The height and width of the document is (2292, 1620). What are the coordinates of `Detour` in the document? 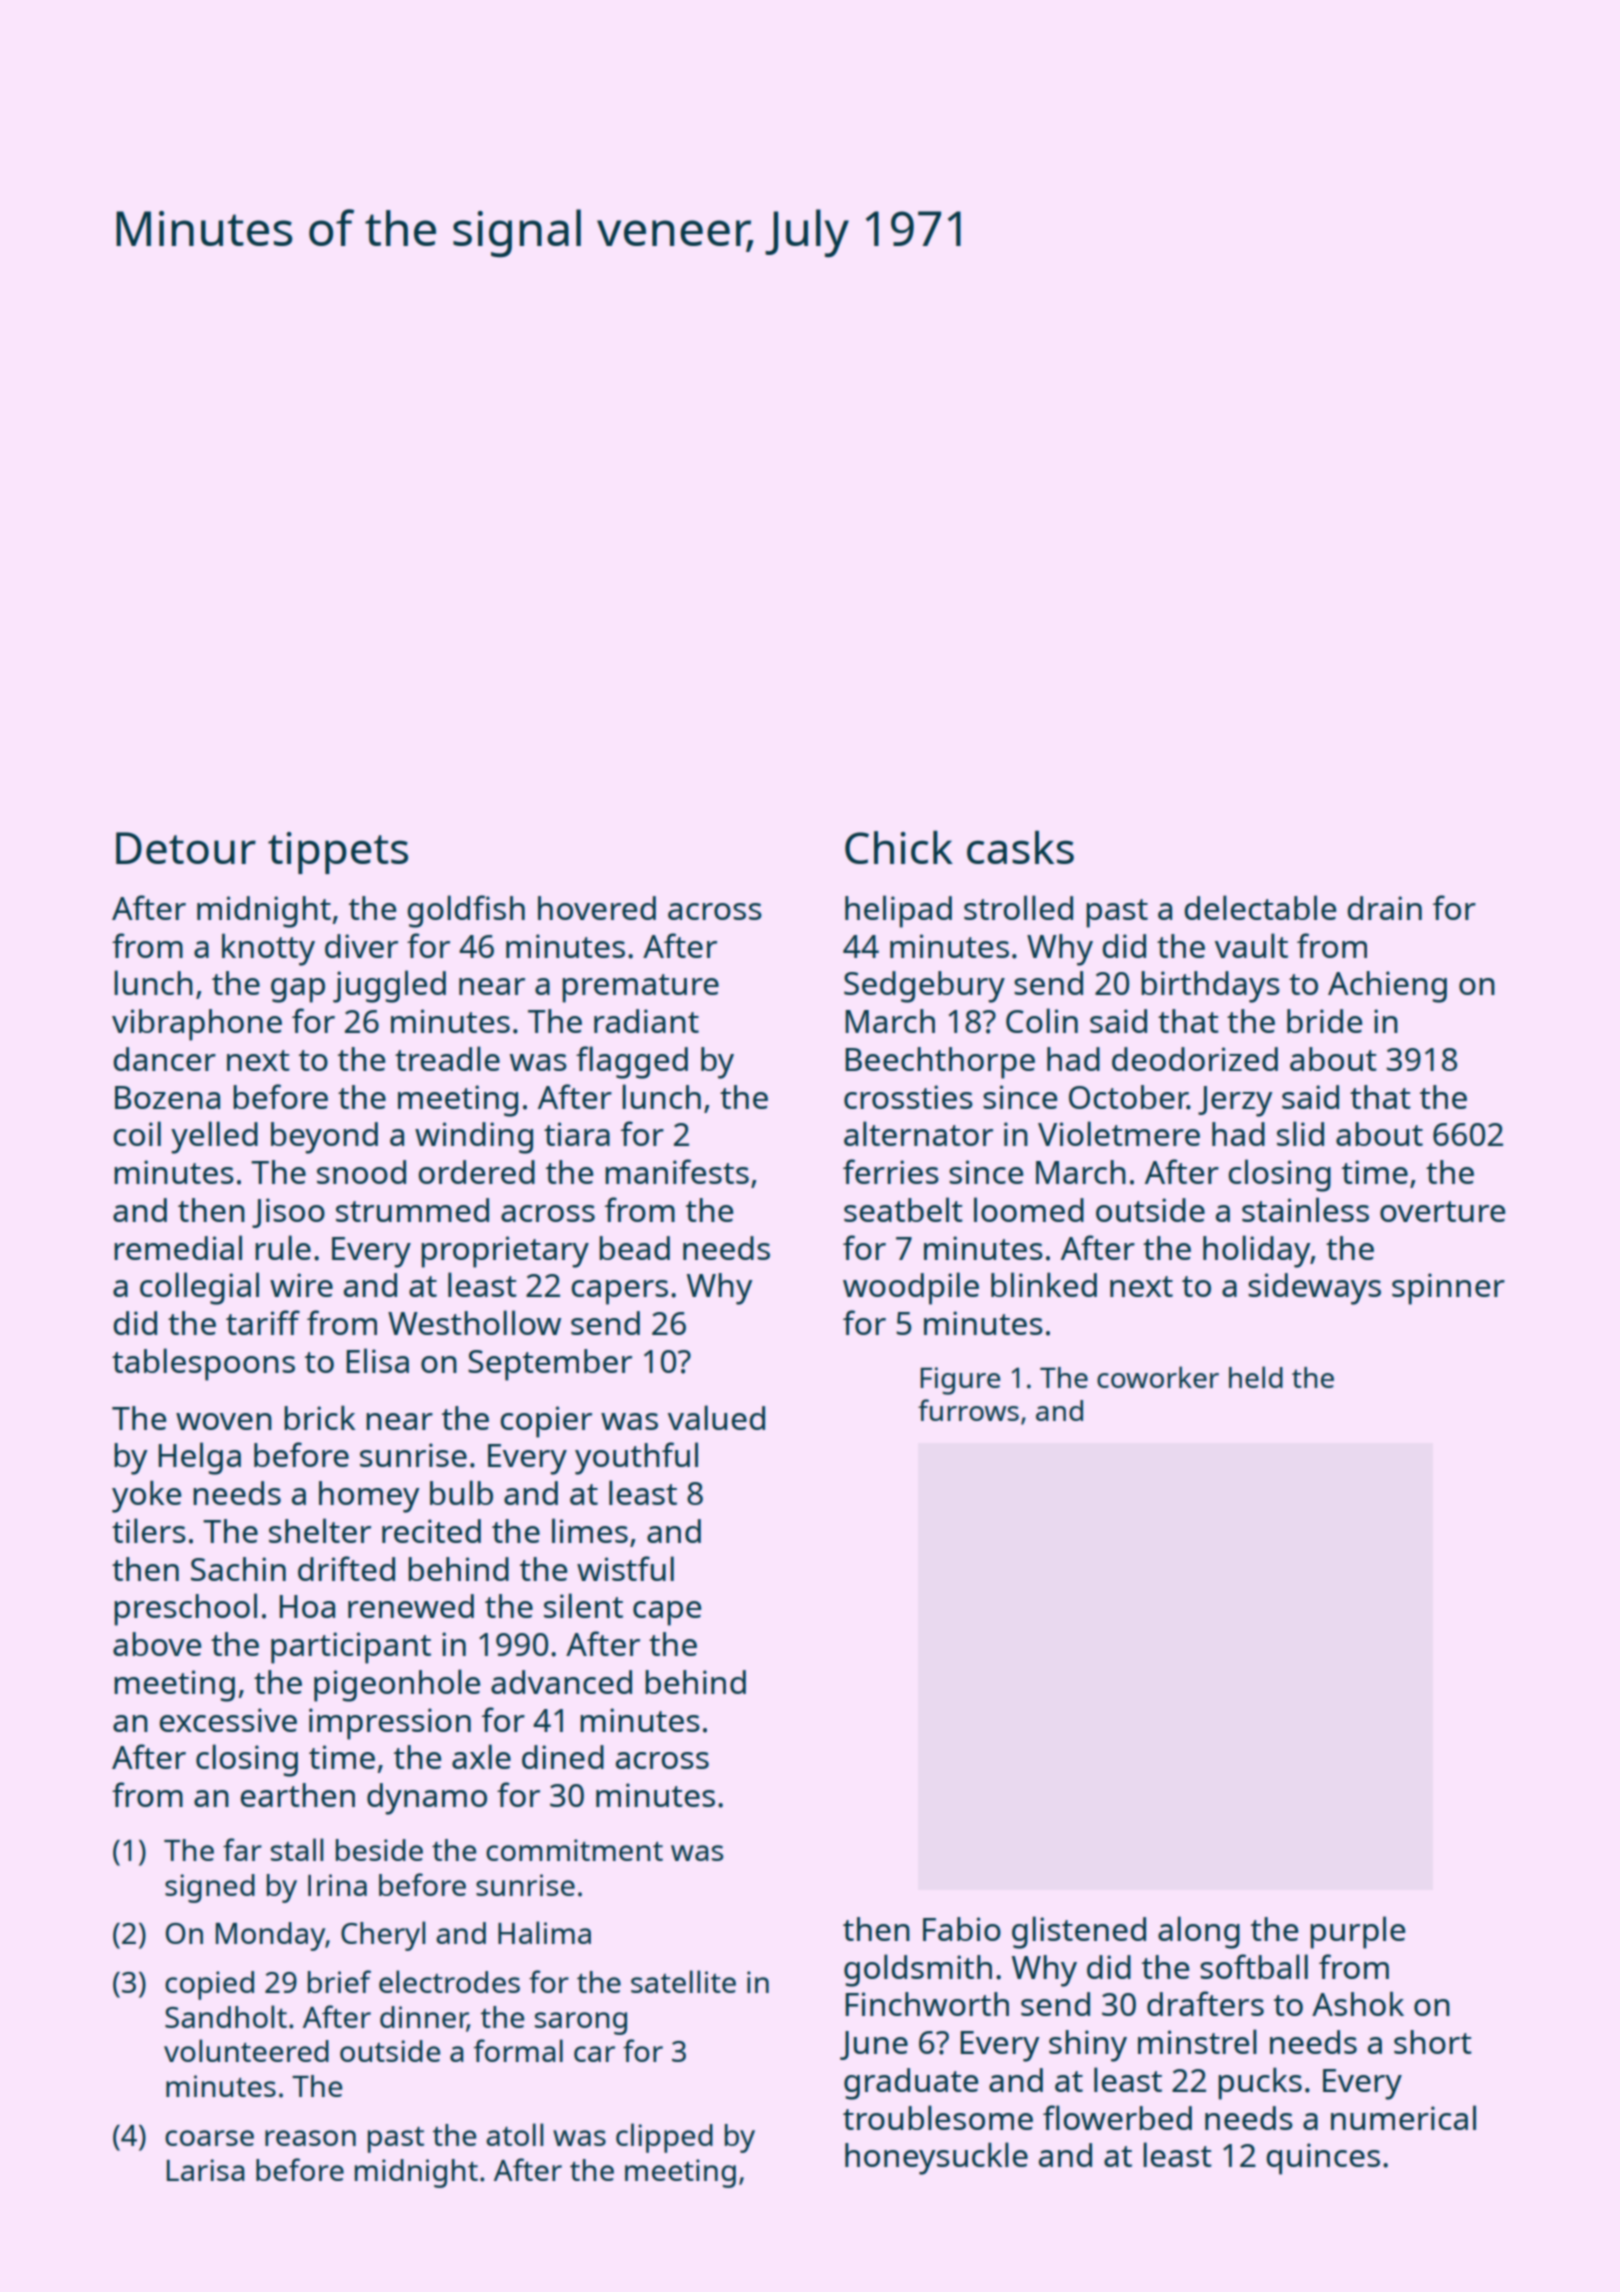 It's located at (186, 848).
